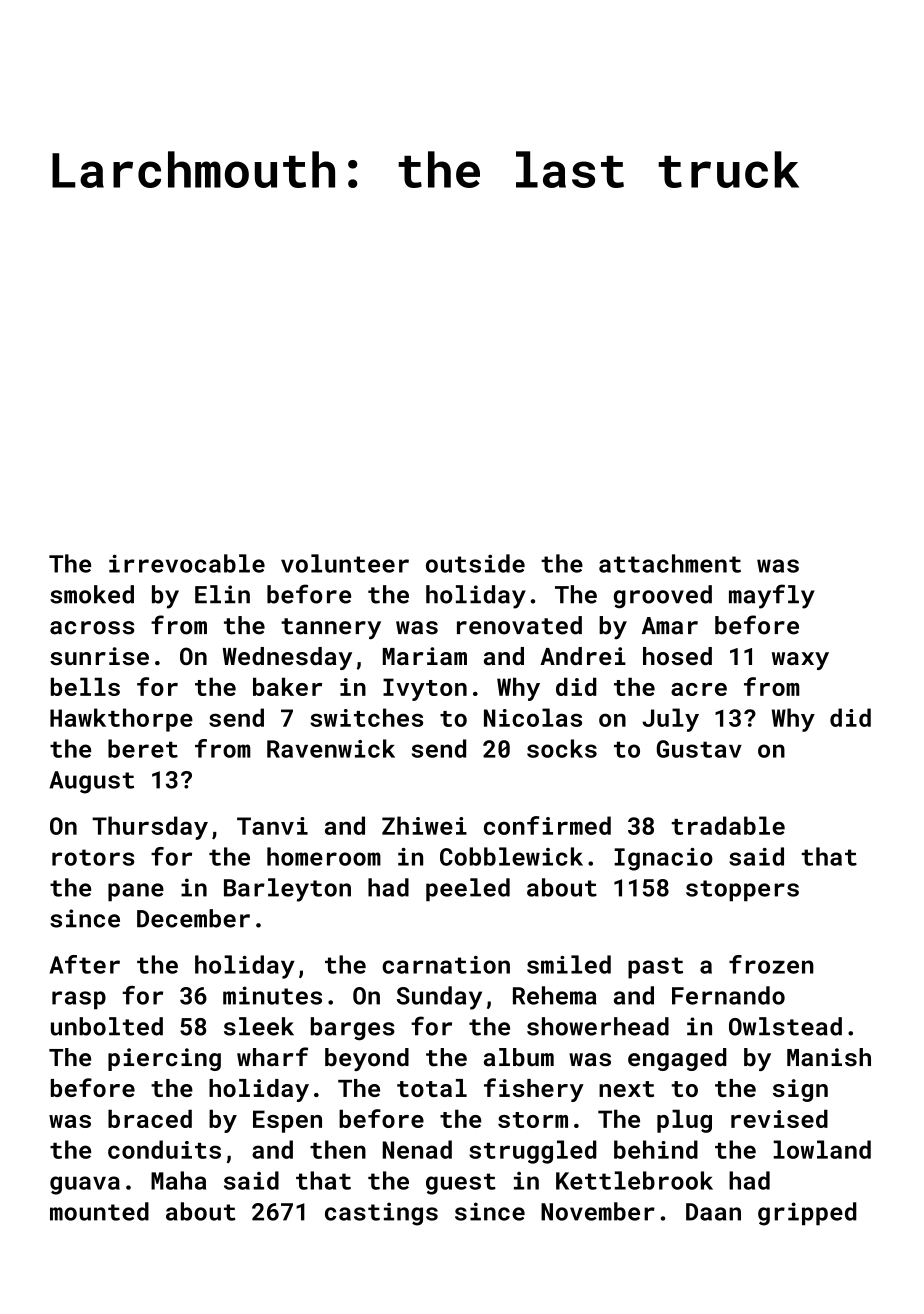  I want to click on acre, so click(699, 689).
